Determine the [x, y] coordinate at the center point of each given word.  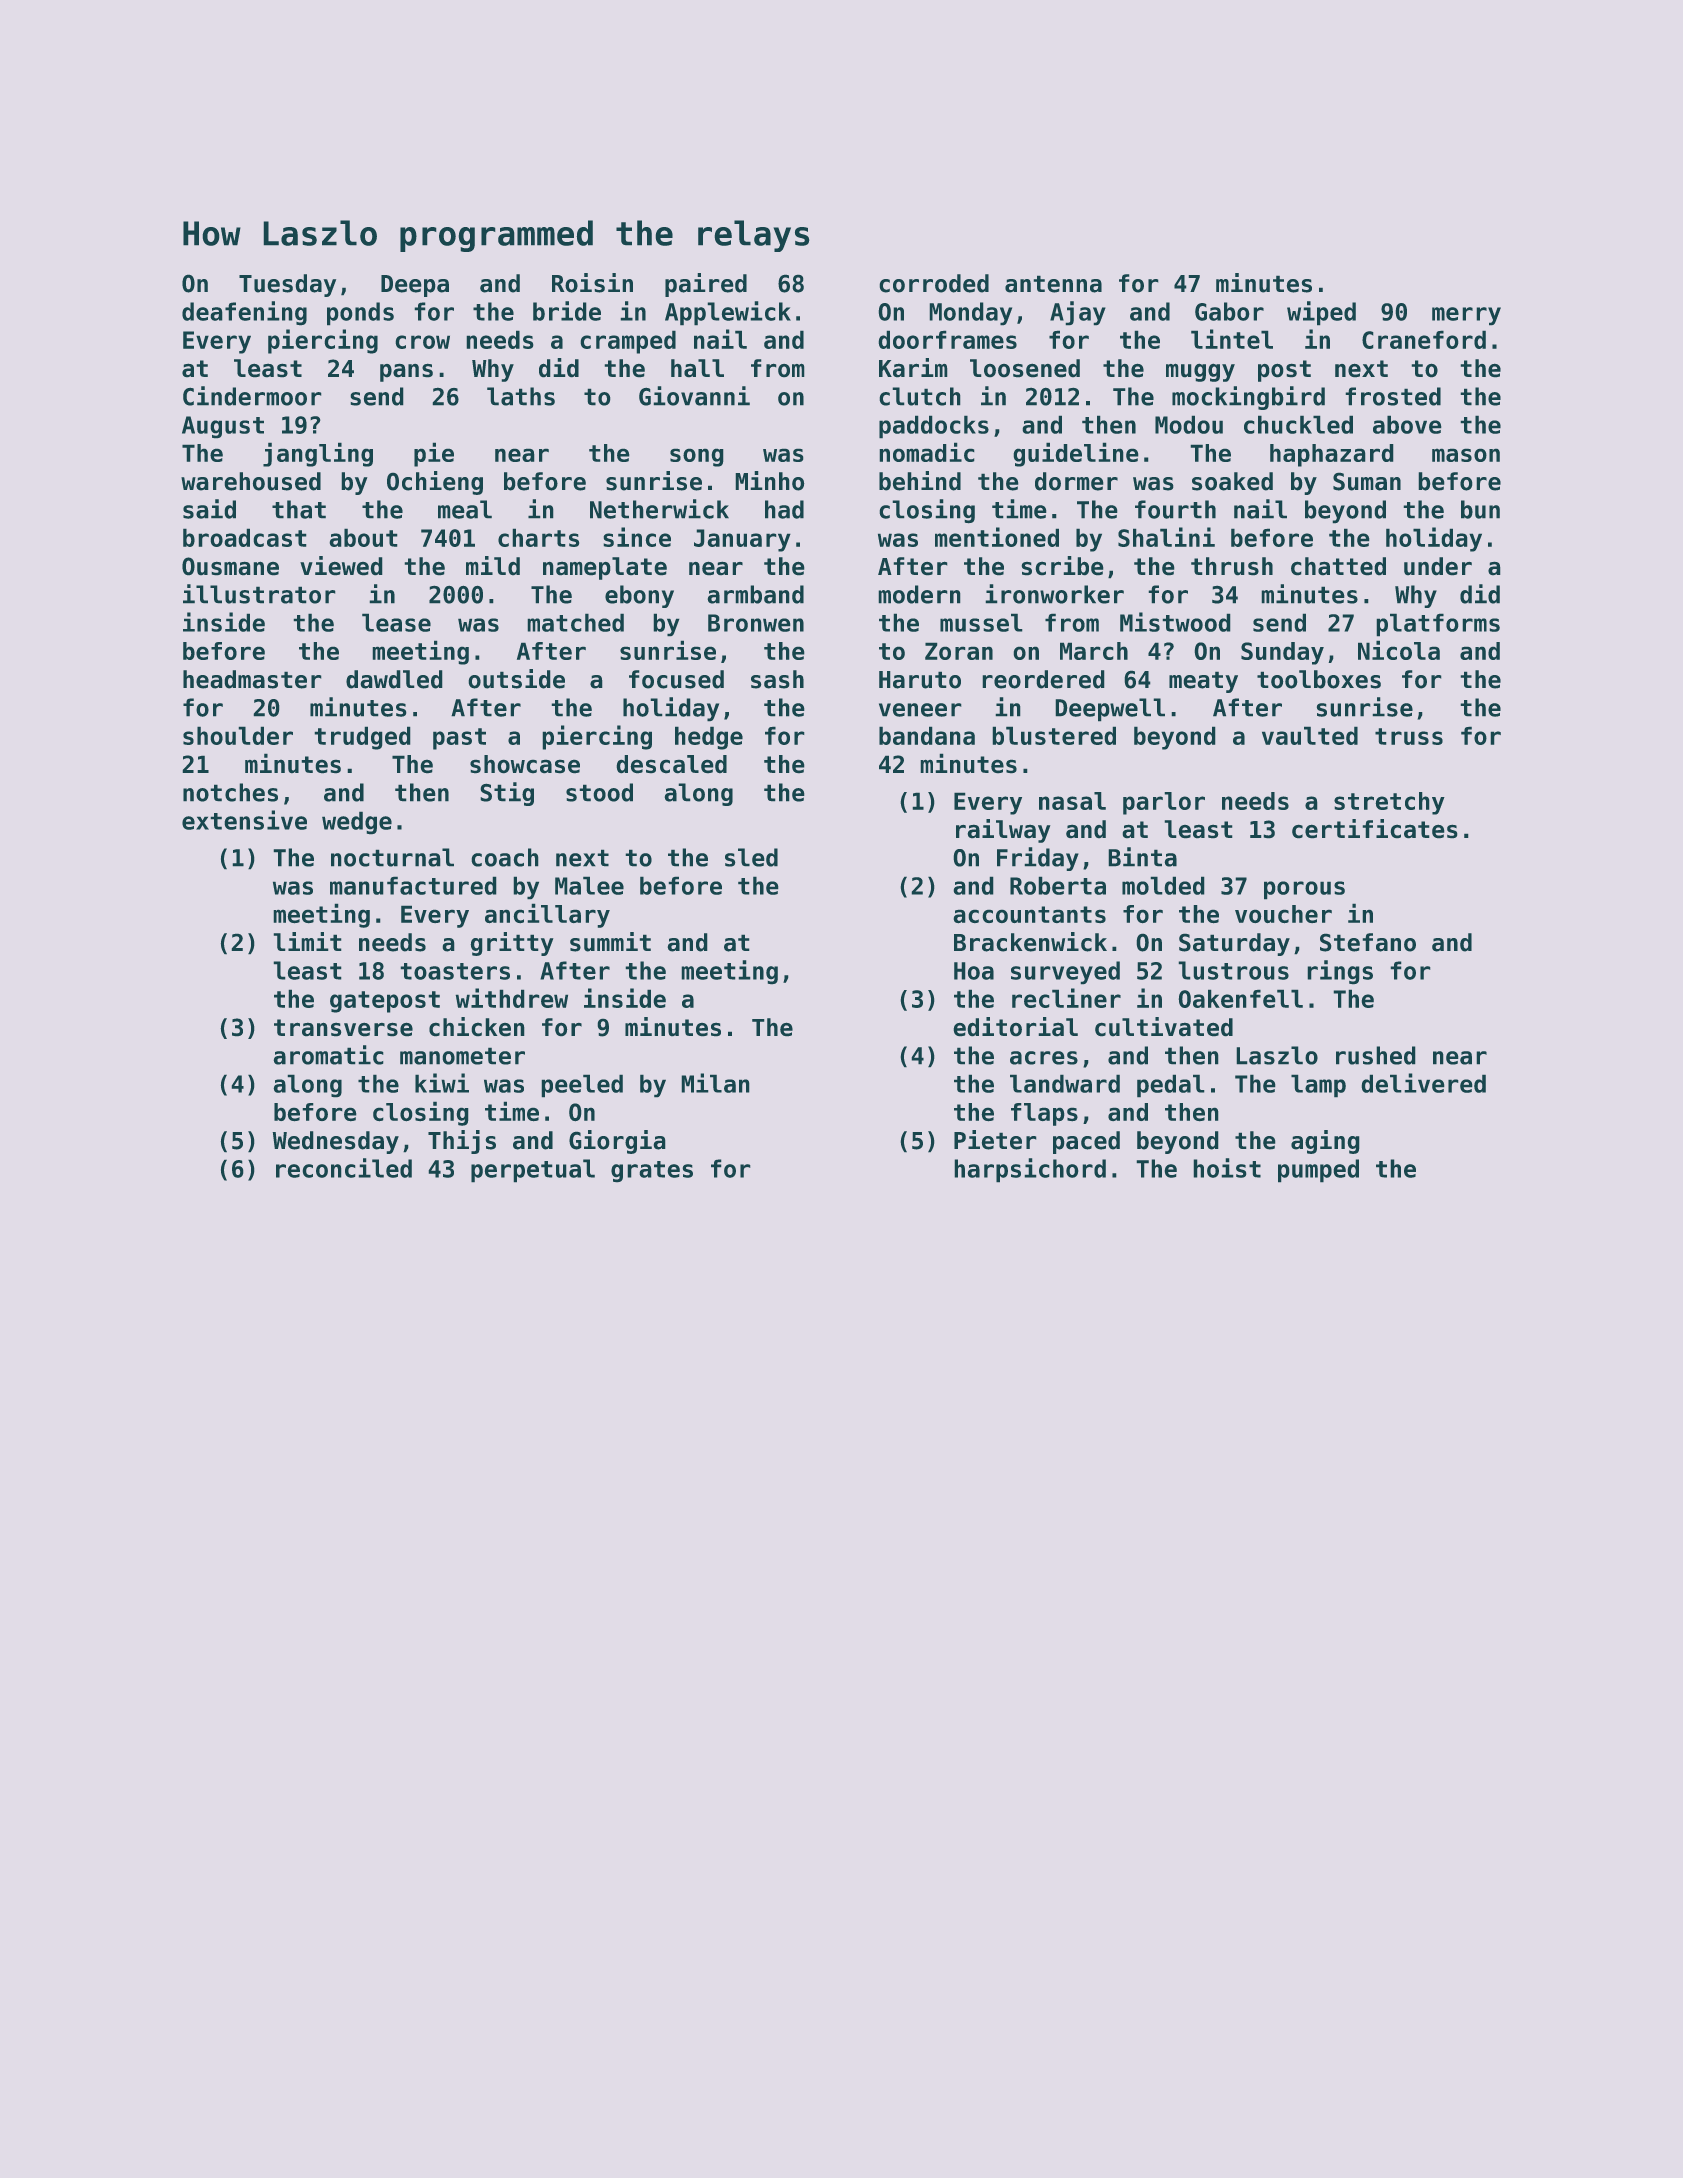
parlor [1164, 803]
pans [406, 372]
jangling [318, 454]
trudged [362, 738]
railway [1003, 831]
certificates [1375, 829]
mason [1466, 455]
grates [652, 1172]
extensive [244, 820]
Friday [1038, 859]
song [697, 457]
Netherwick [659, 509]
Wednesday [335, 1142]
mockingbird [1248, 398]
